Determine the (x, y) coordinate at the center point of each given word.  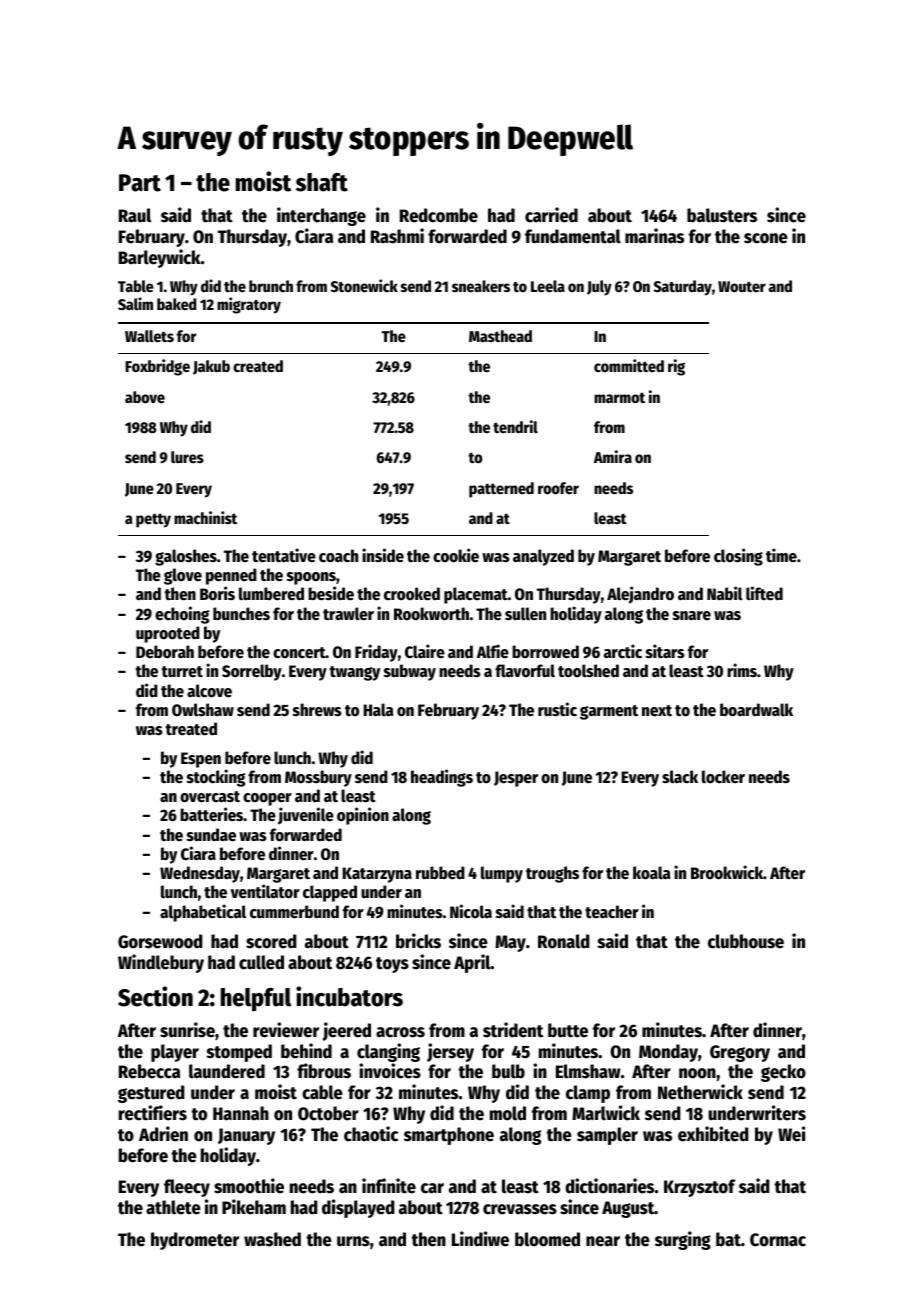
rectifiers (153, 1113)
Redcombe (439, 215)
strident (513, 1030)
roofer (558, 488)
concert (299, 653)
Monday (668, 1053)
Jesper (516, 779)
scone (766, 238)
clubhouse (746, 941)
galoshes (186, 557)
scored (271, 941)
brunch (271, 286)
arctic (623, 651)
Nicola (471, 911)
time (781, 555)
